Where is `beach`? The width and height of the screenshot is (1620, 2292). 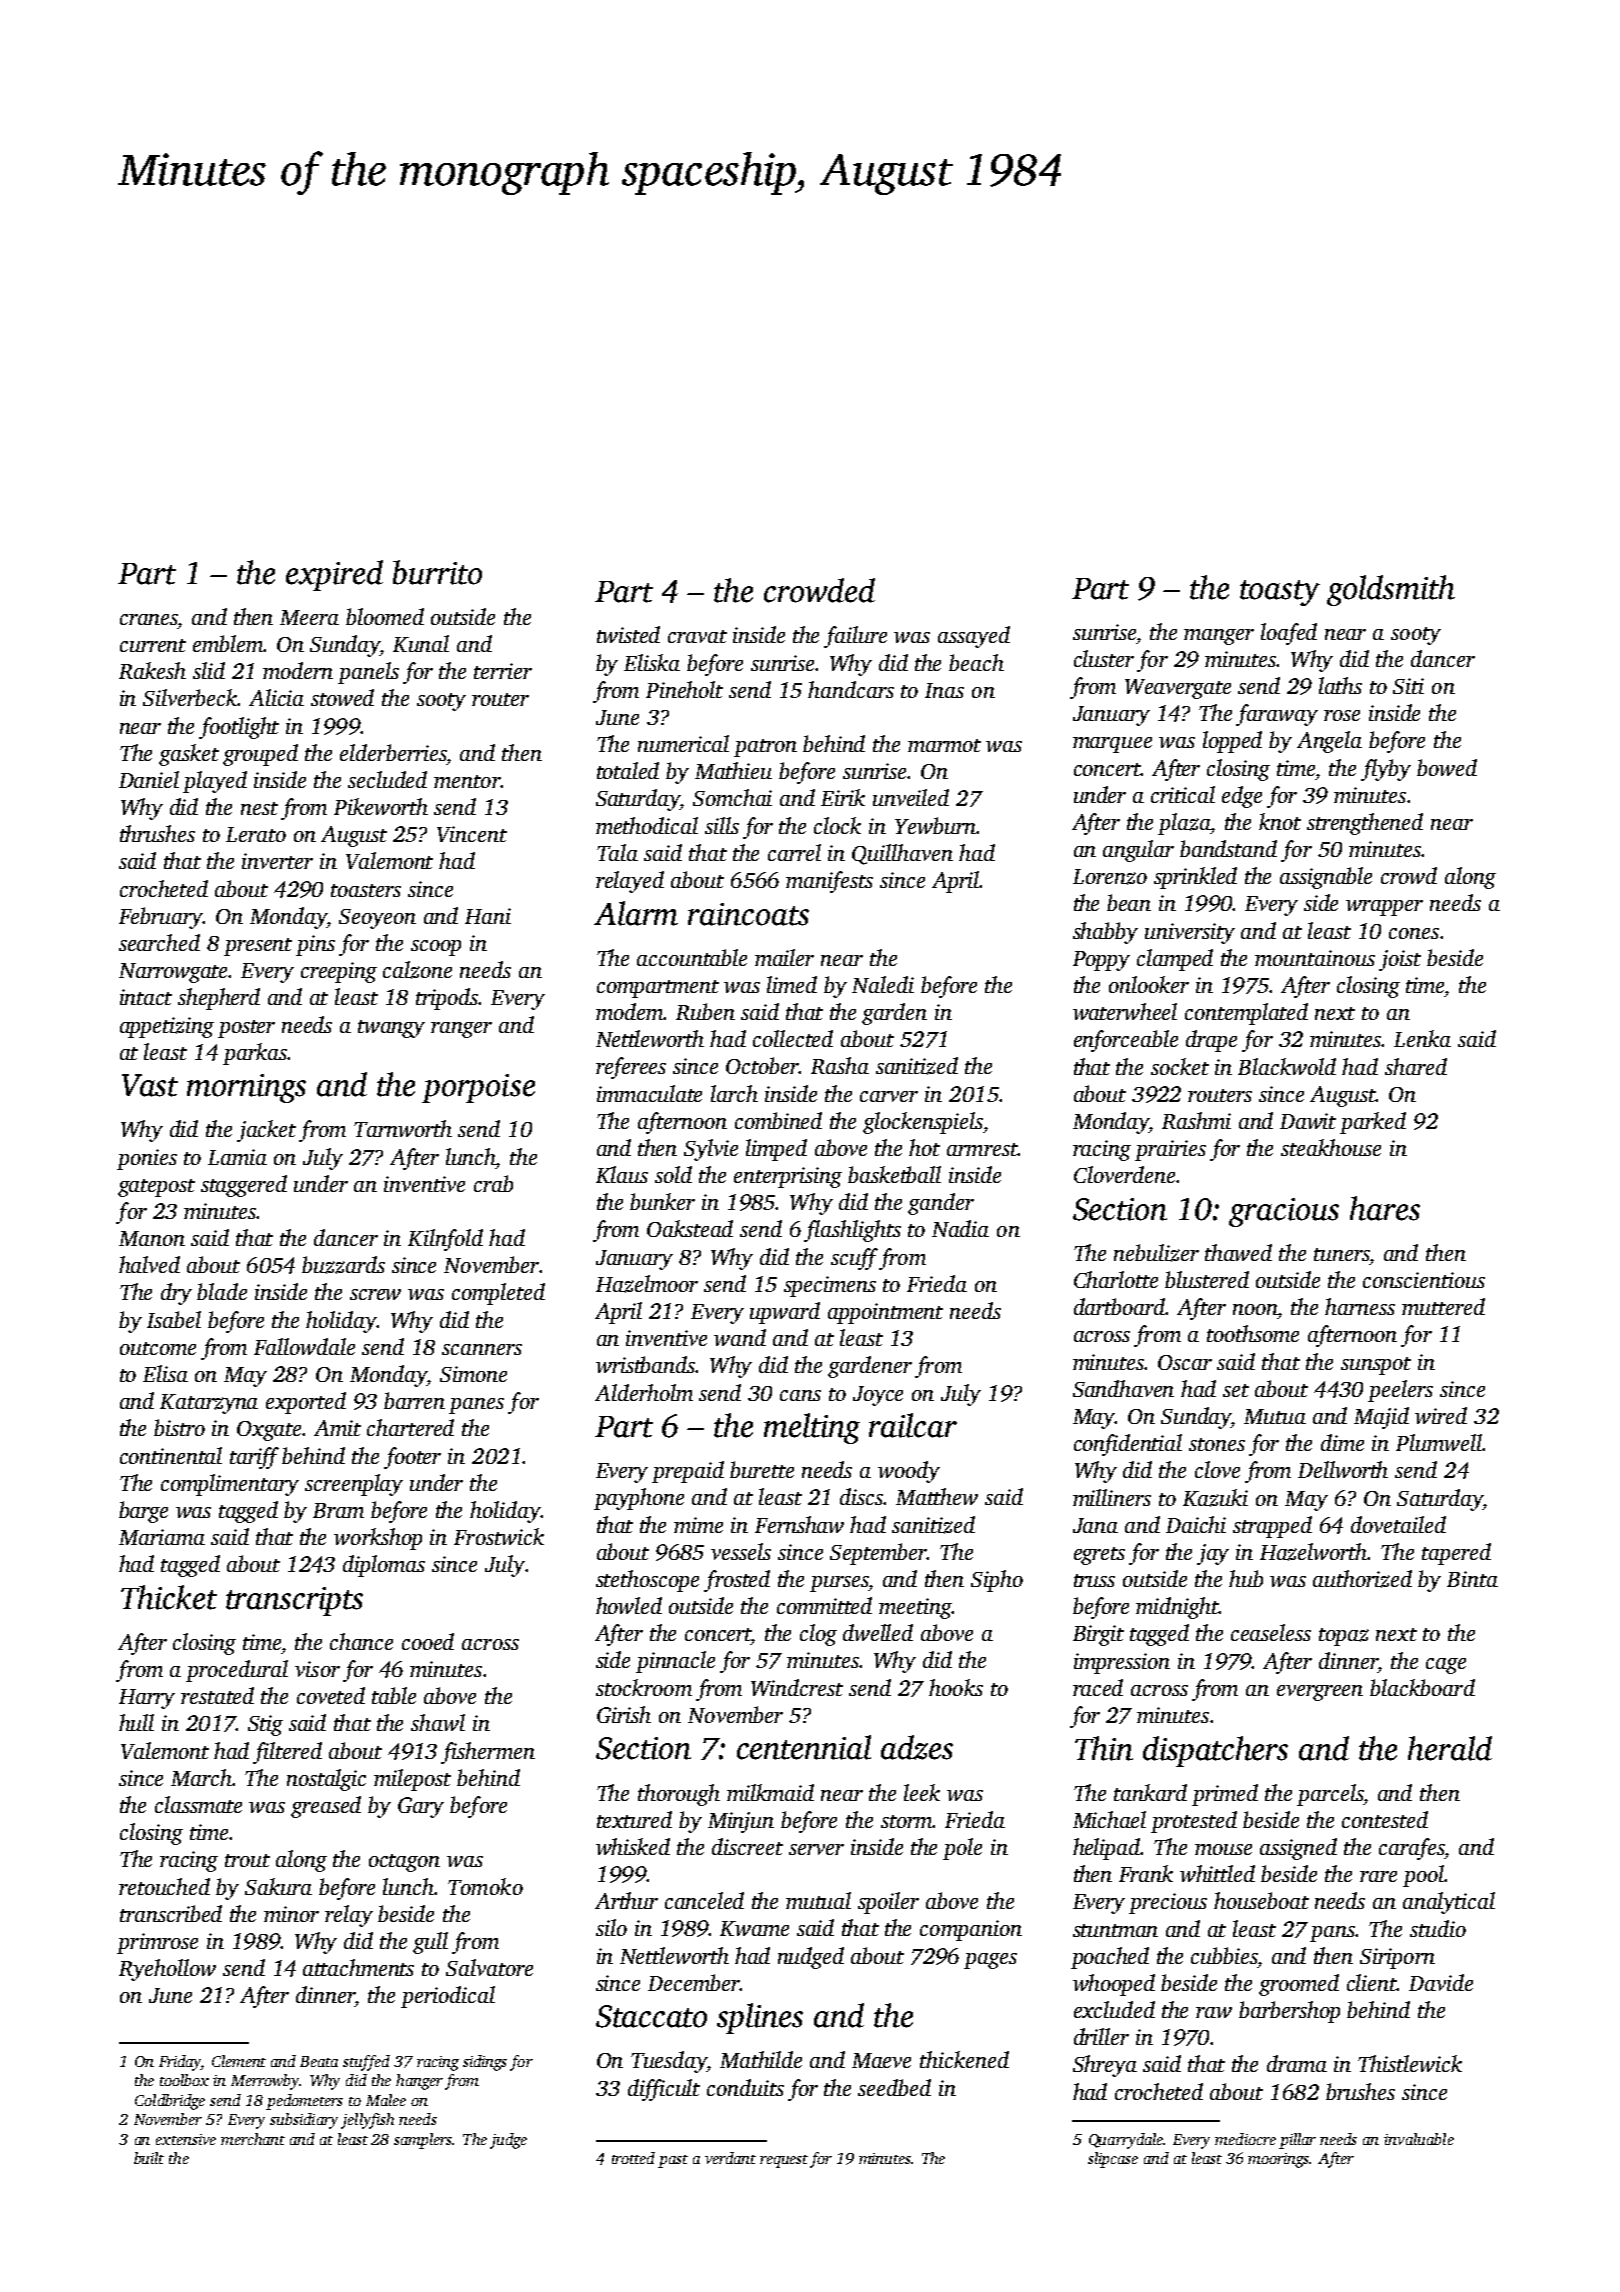
beach is located at coordinates (976, 662).
